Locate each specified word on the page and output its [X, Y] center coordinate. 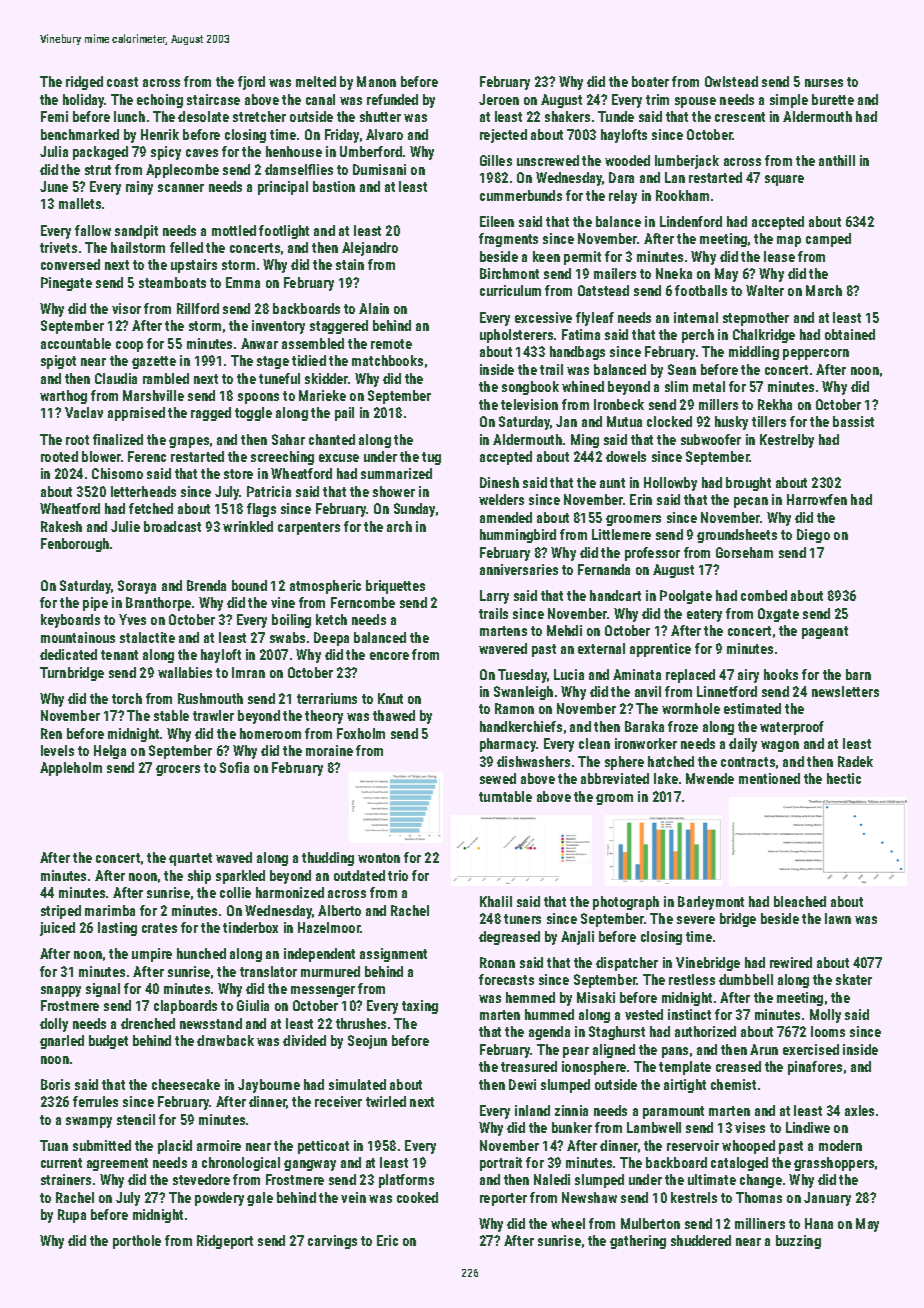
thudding [328, 859]
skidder [326, 378]
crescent [740, 117]
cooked [417, 1197]
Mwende [710, 778]
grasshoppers [834, 1164]
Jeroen [499, 99]
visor [126, 308]
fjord [251, 83]
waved [234, 857]
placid [175, 1147]
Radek [855, 761]
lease [779, 256]
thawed [394, 715]
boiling [291, 621]
